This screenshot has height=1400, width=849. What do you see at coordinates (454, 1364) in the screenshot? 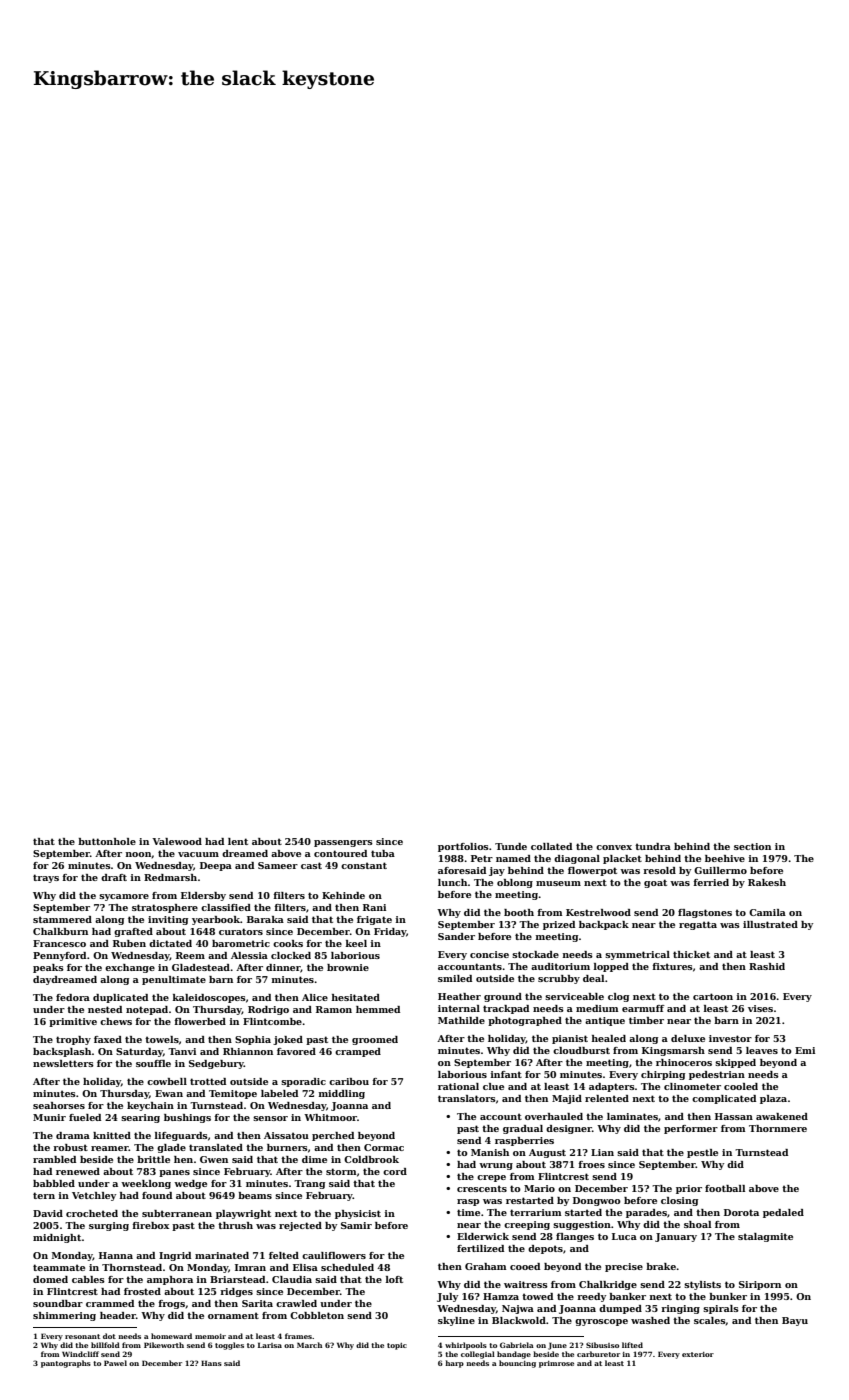
I see `harp` at bounding box center [454, 1364].
